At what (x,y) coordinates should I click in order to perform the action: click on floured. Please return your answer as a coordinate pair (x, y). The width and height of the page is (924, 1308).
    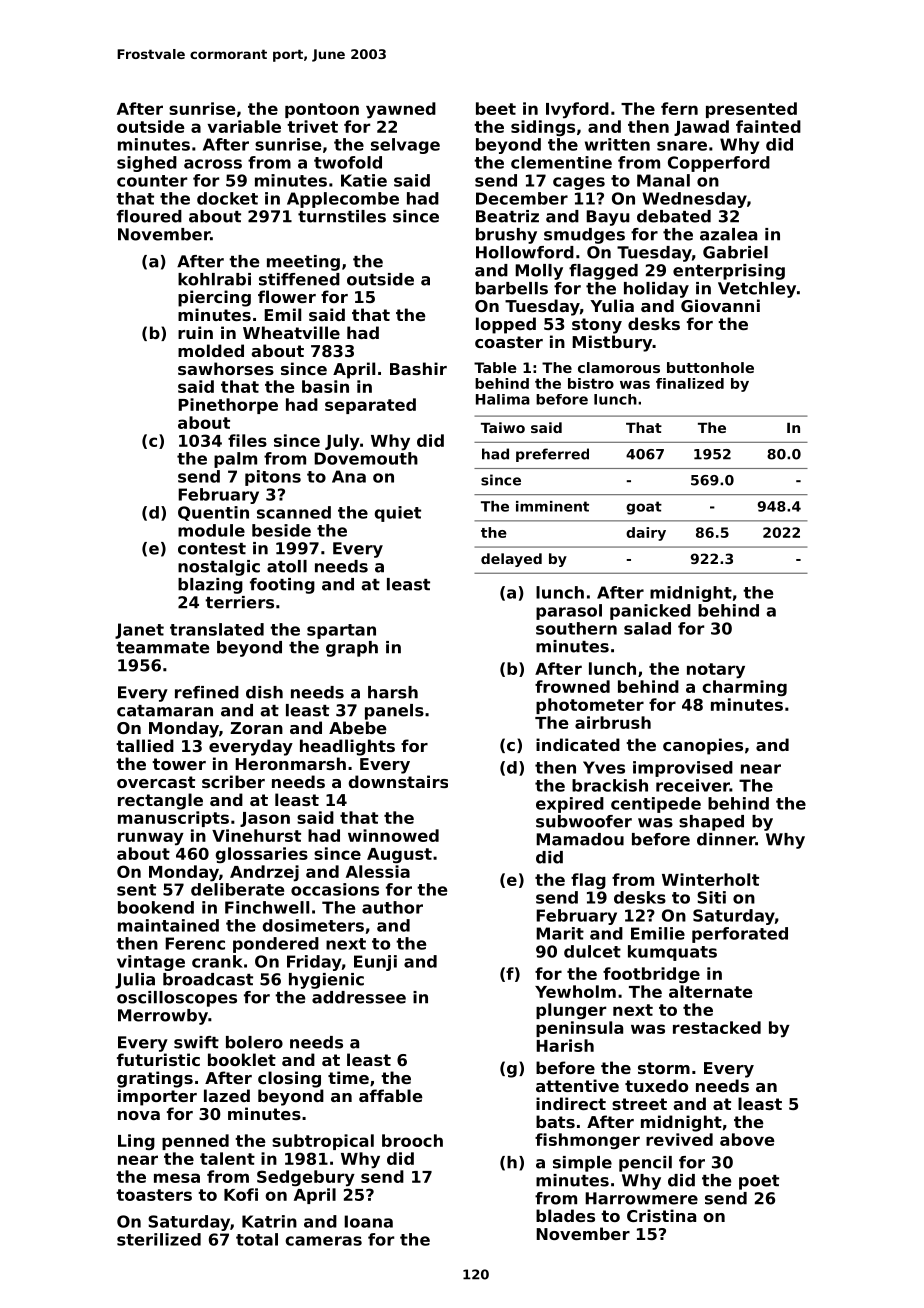
    Looking at the image, I should click on (149, 216).
